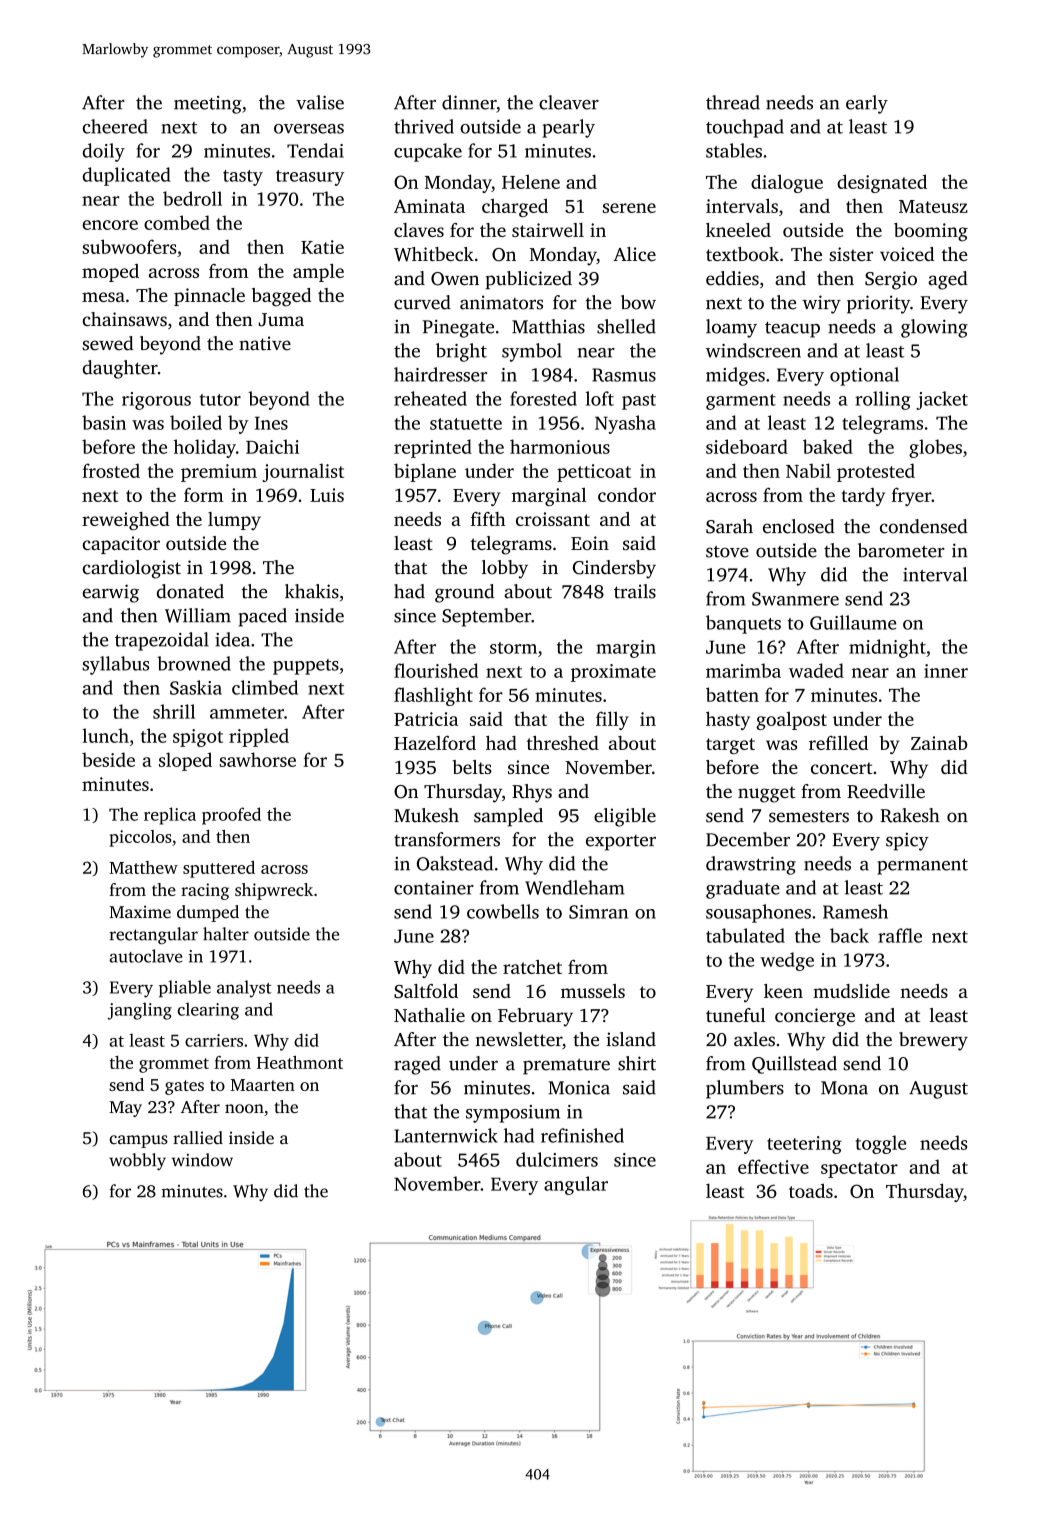 The height and width of the document is (1521, 1050). I want to click on dialogue, so click(787, 183).
